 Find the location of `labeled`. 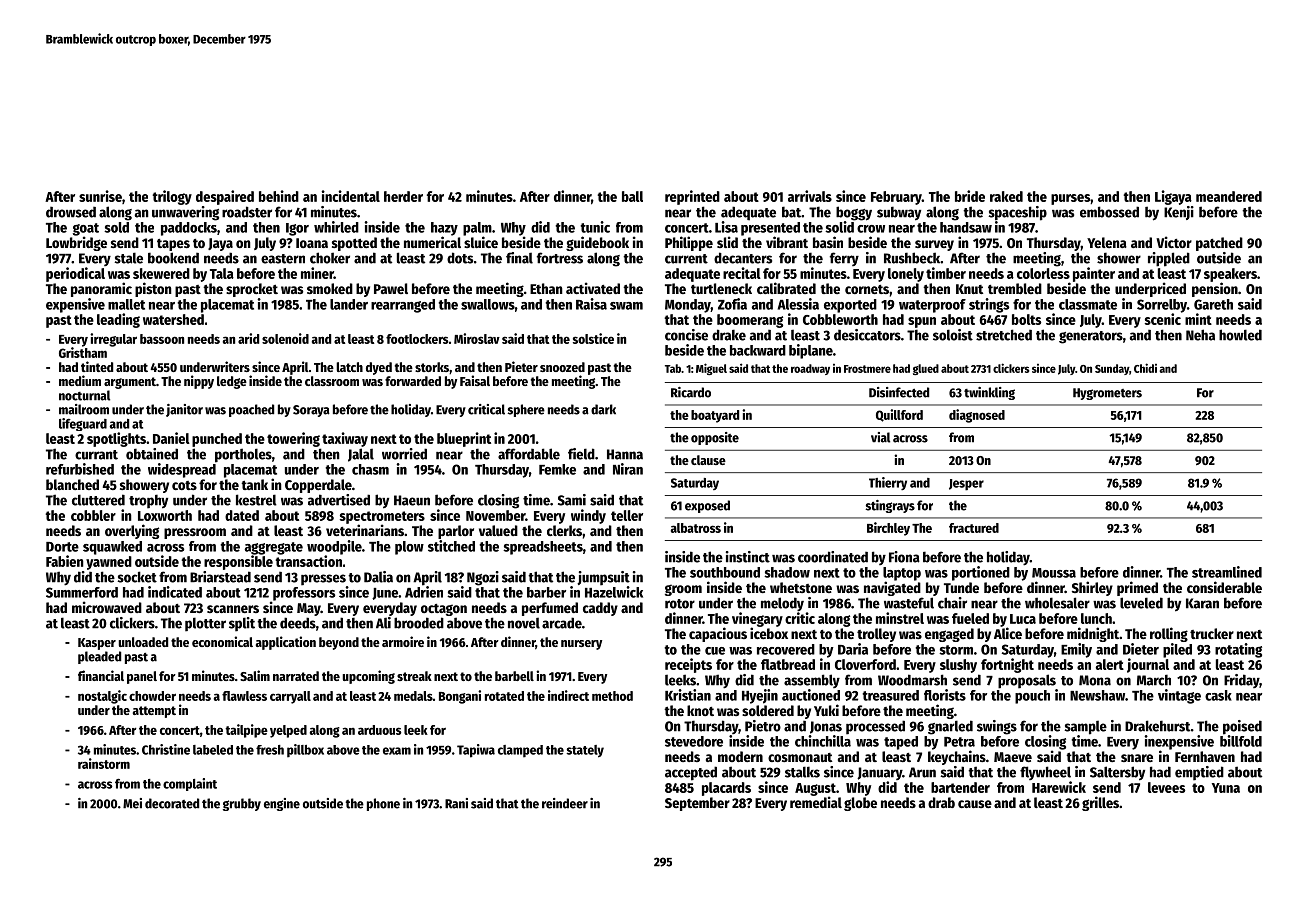

labeled is located at coordinates (213, 750).
